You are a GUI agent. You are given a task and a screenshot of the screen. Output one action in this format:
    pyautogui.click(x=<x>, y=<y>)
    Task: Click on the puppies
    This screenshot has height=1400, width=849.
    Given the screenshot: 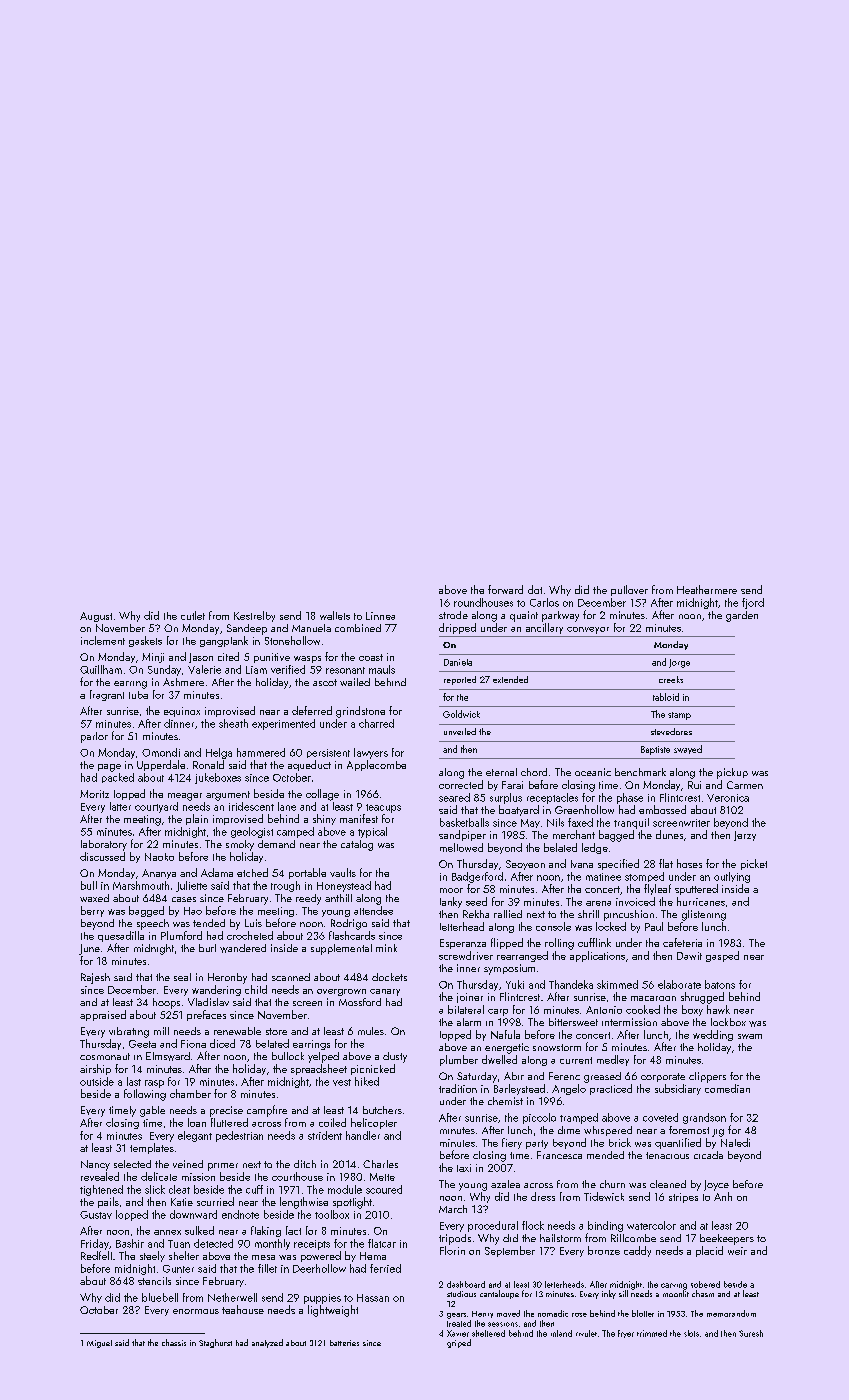 What is the action you would take?
    pyautogui.click(x=322, y=1299)
